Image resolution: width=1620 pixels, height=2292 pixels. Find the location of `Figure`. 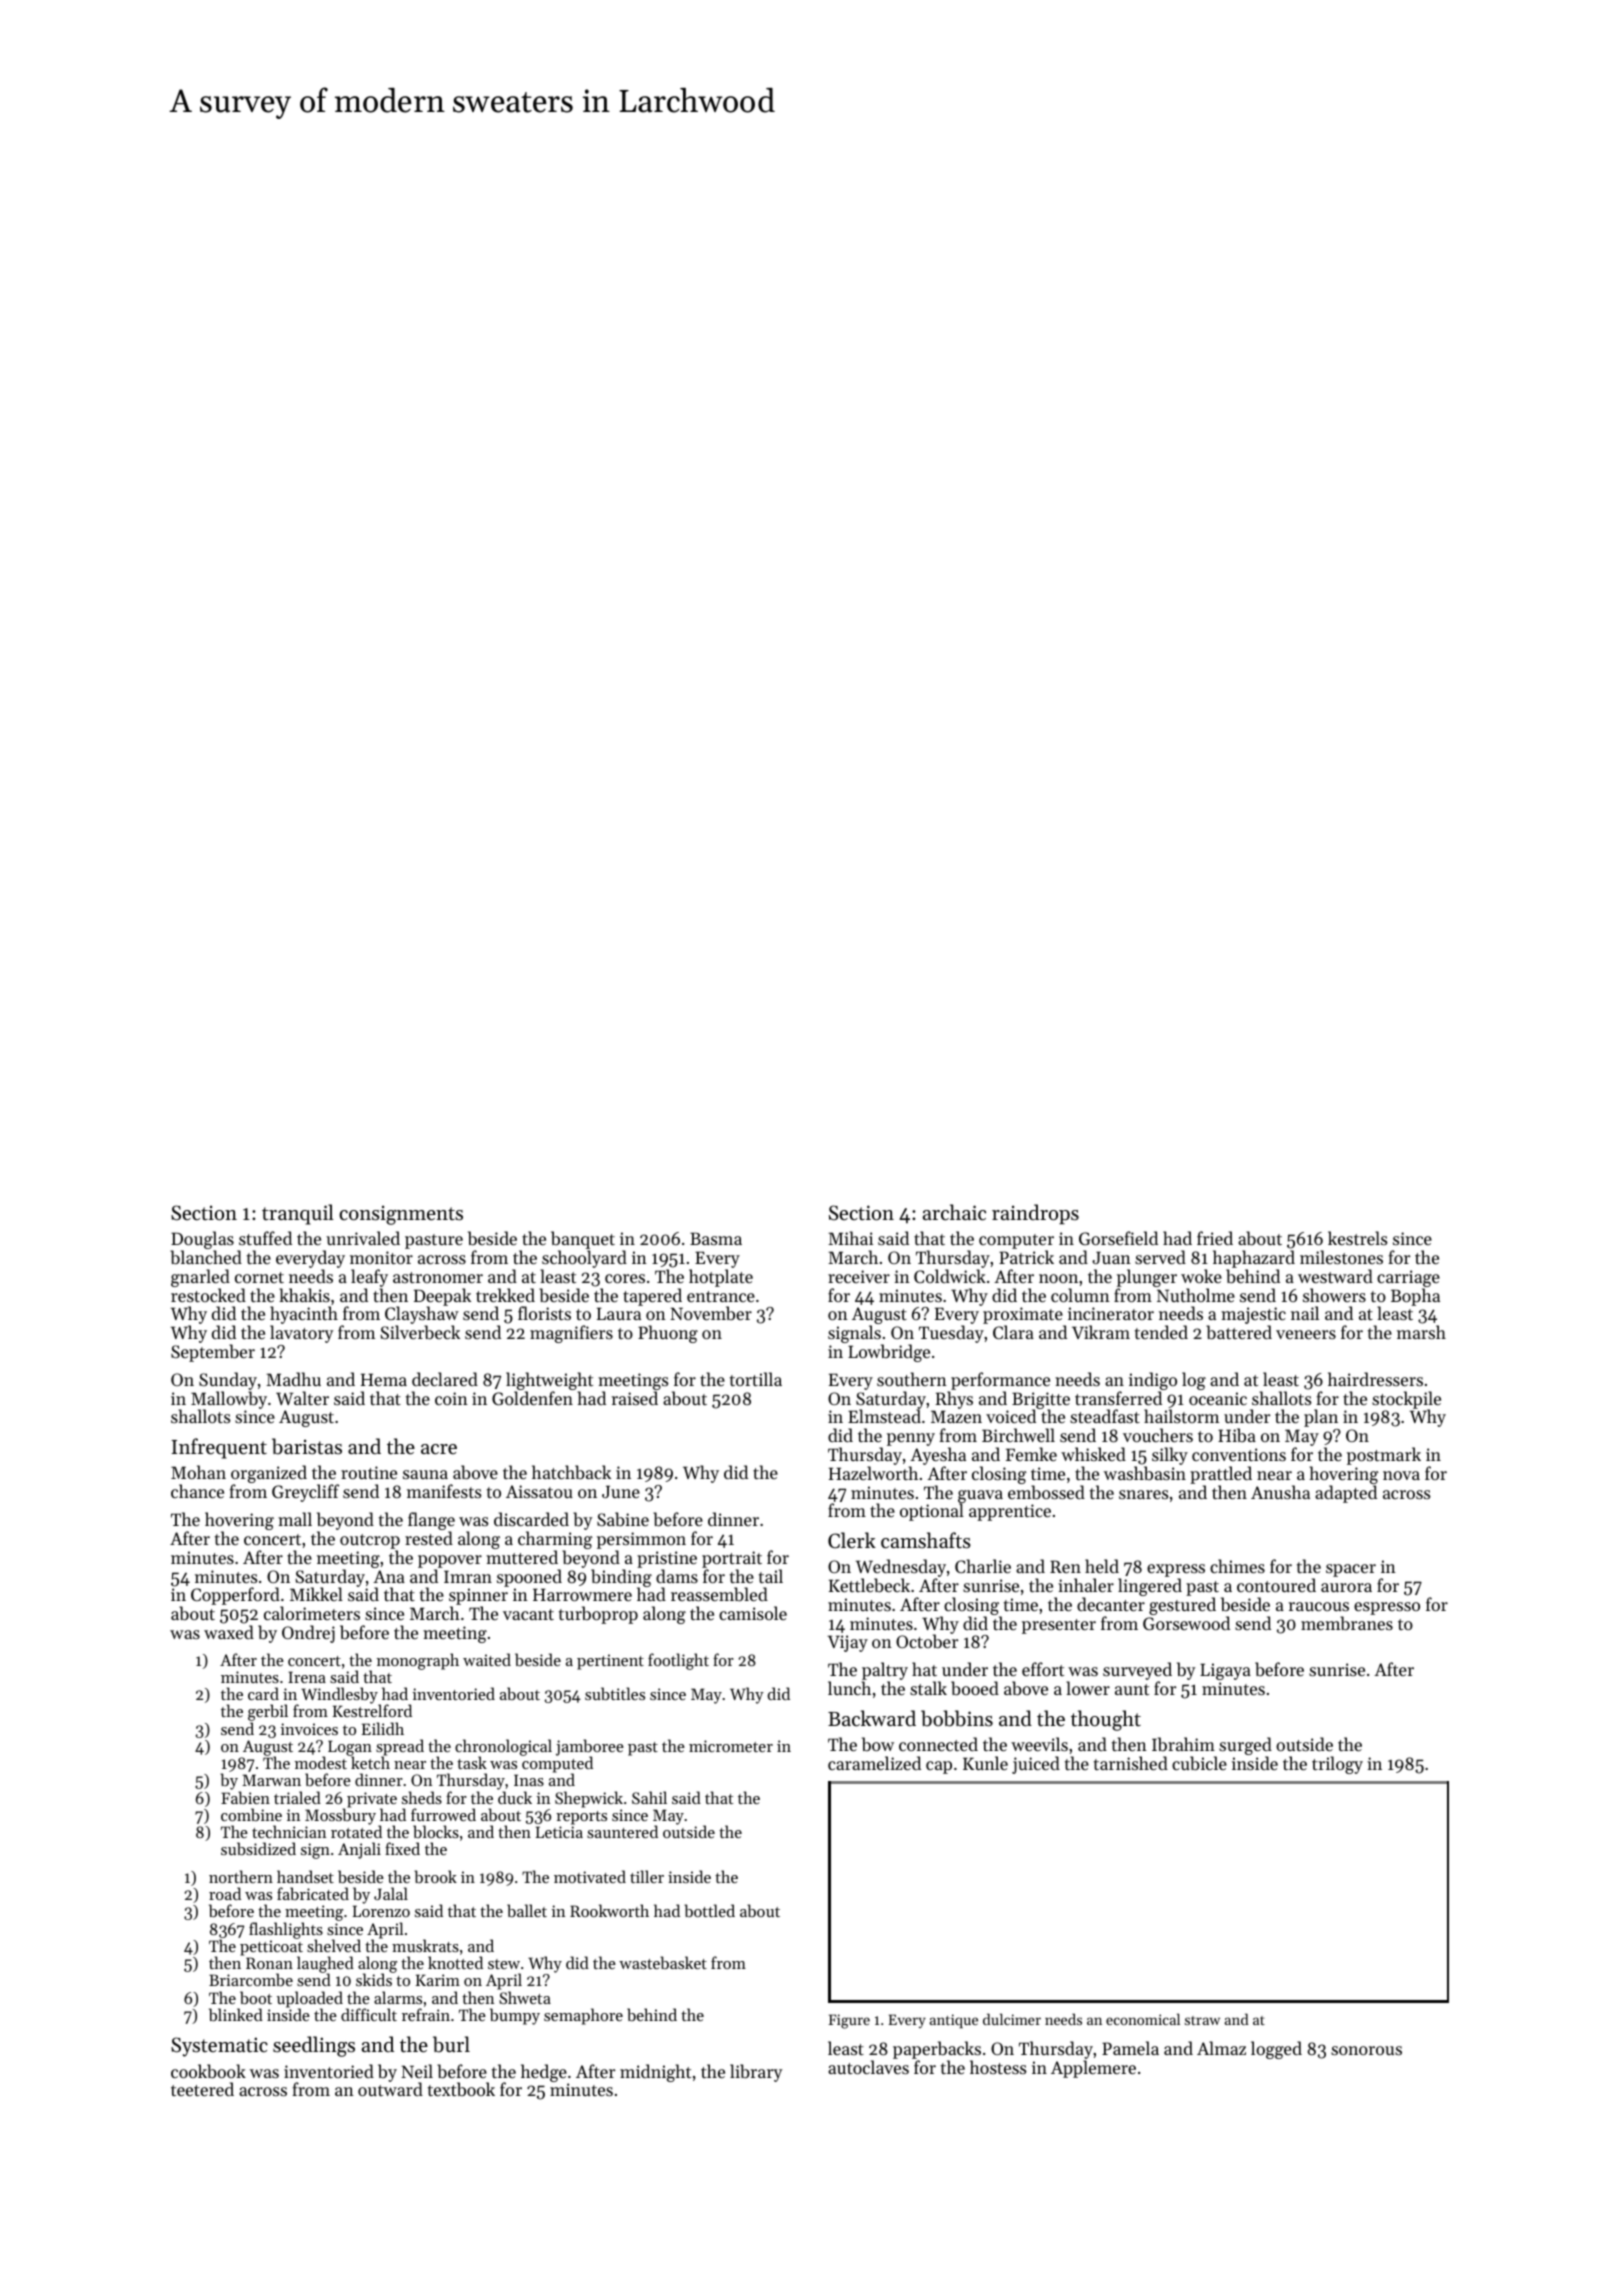

Figure is located at coordinates (849, 2021).
